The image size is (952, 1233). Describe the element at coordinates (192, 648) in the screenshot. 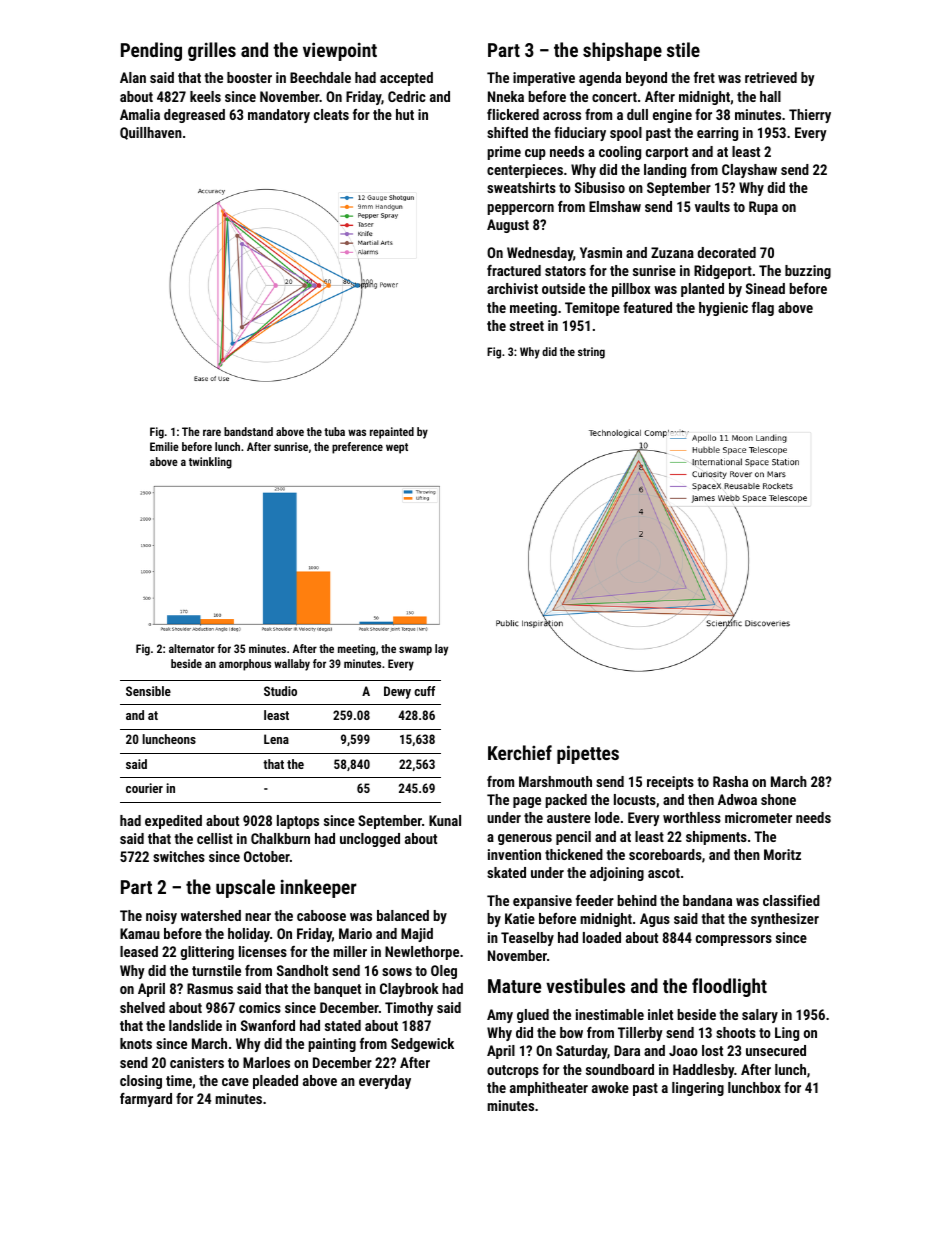

I see `alternator` at that location.
